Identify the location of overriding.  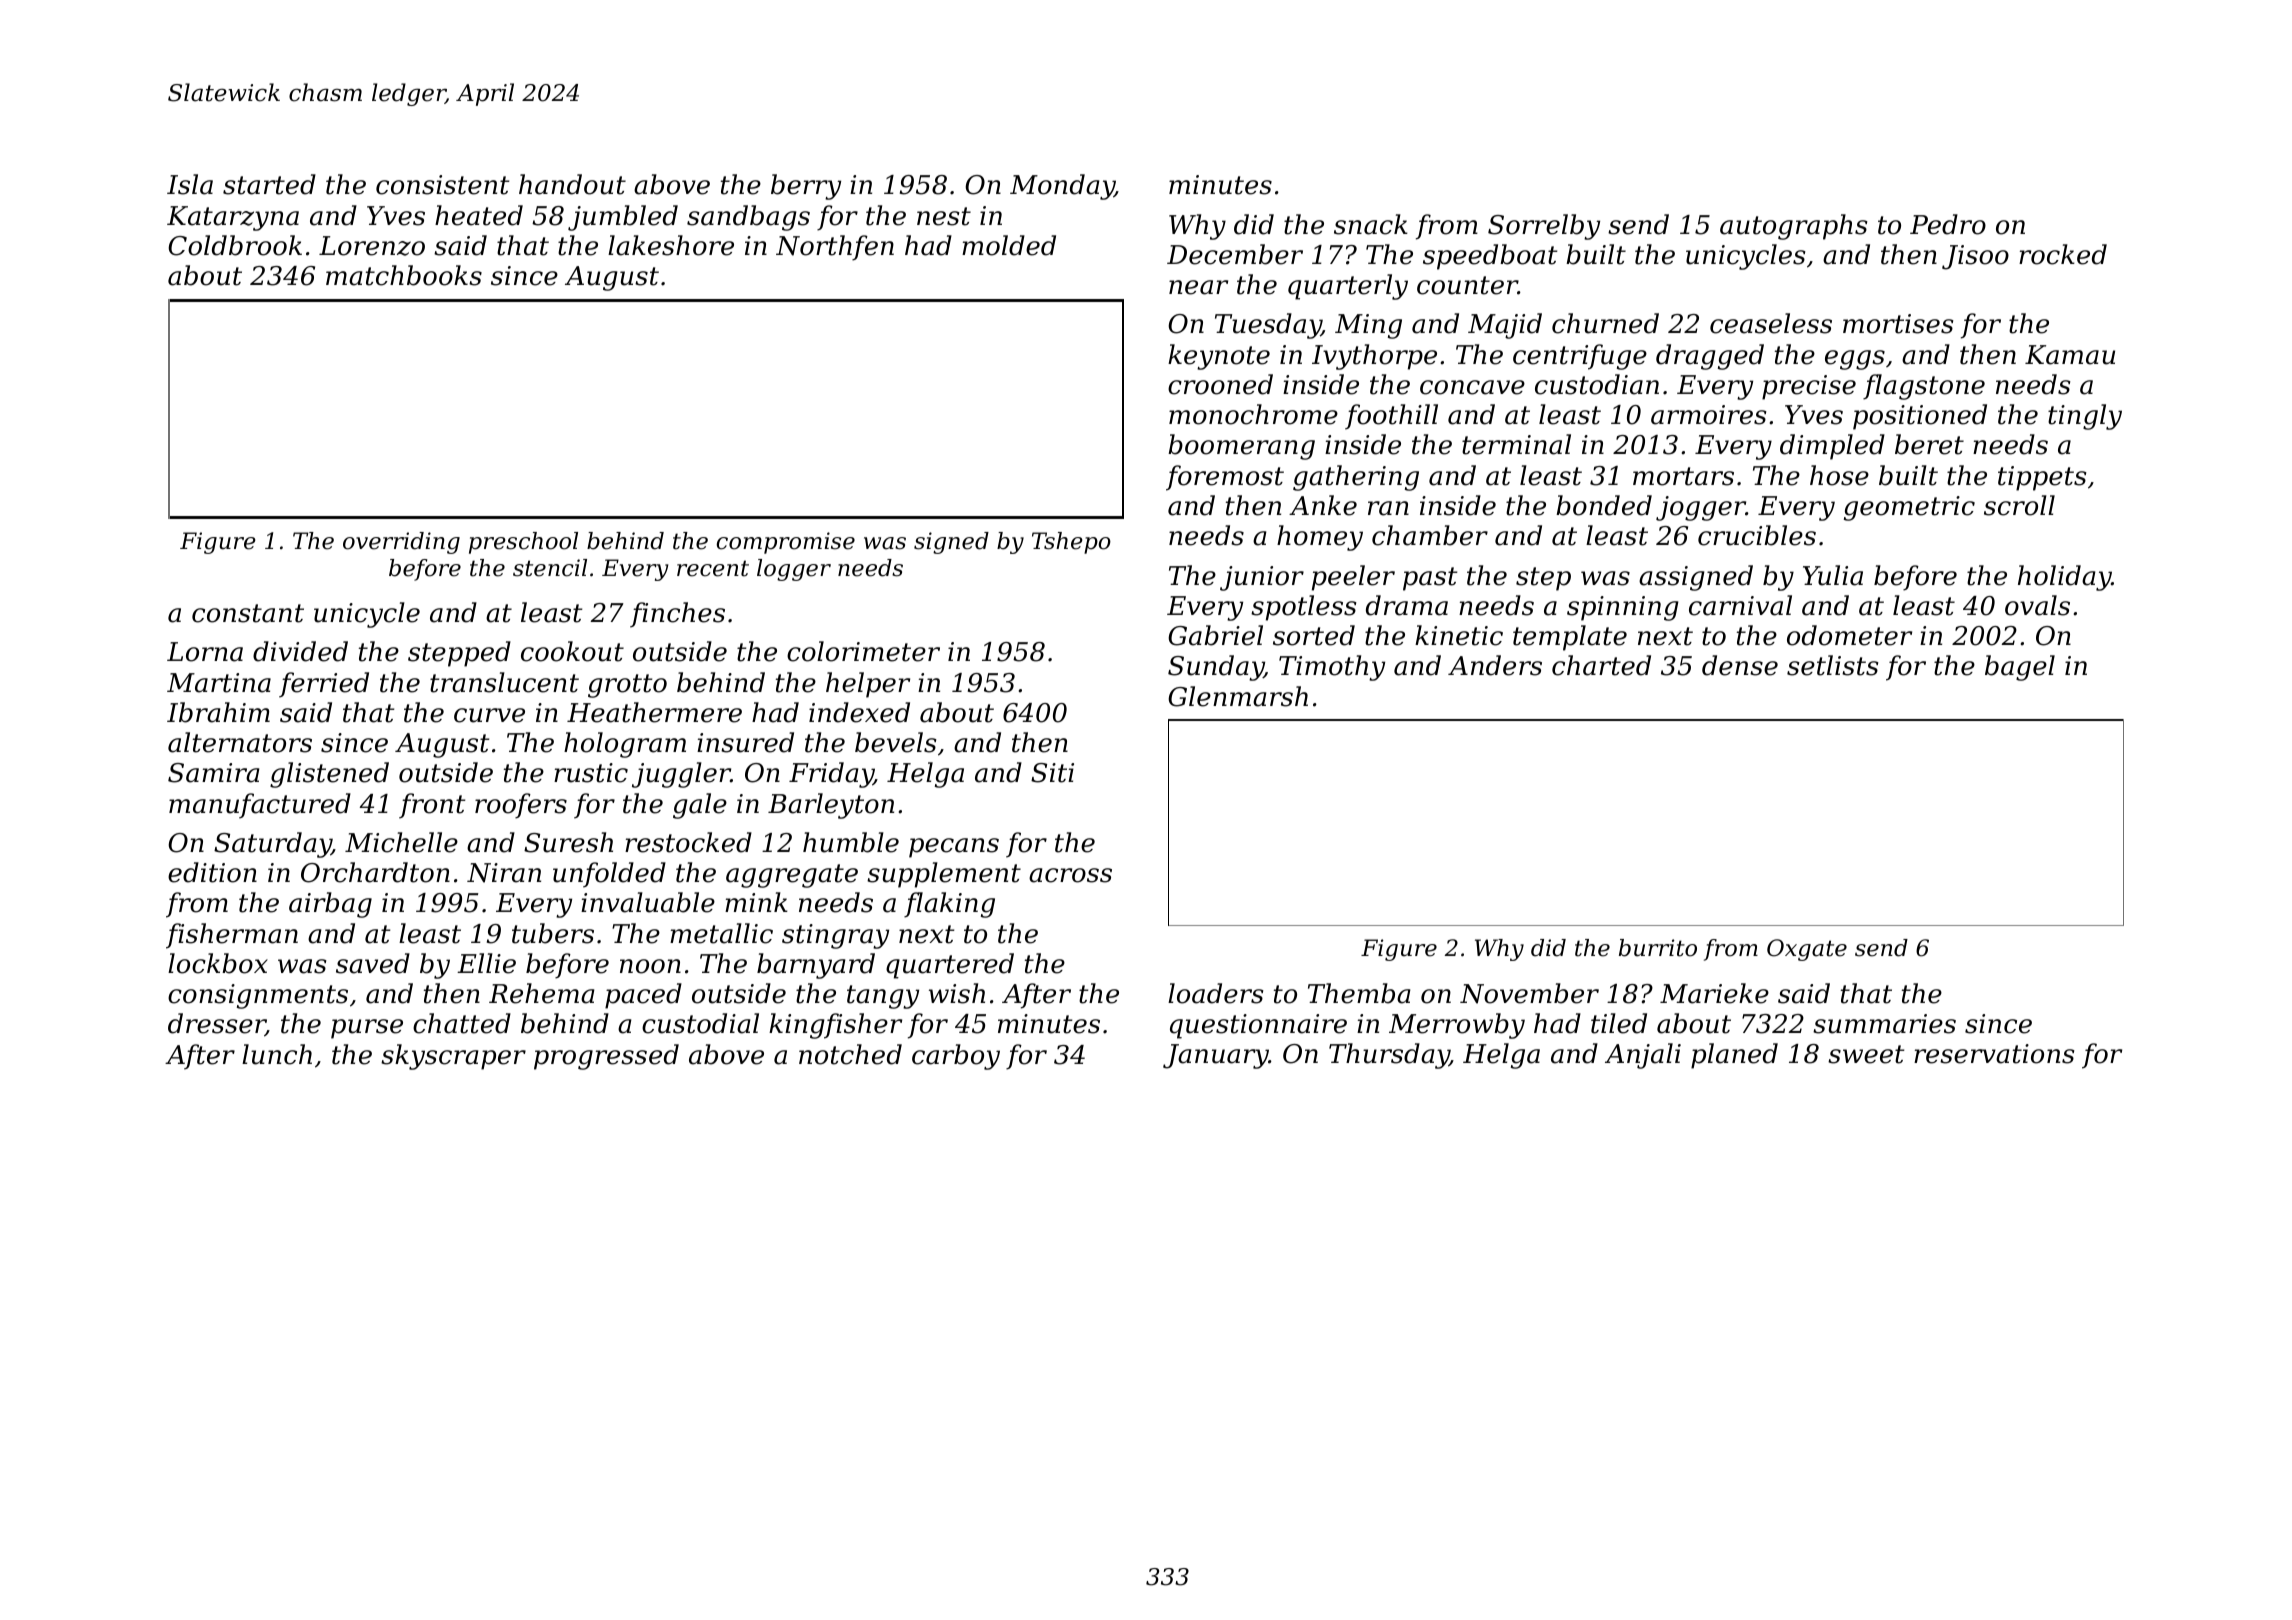
(401, 543).
